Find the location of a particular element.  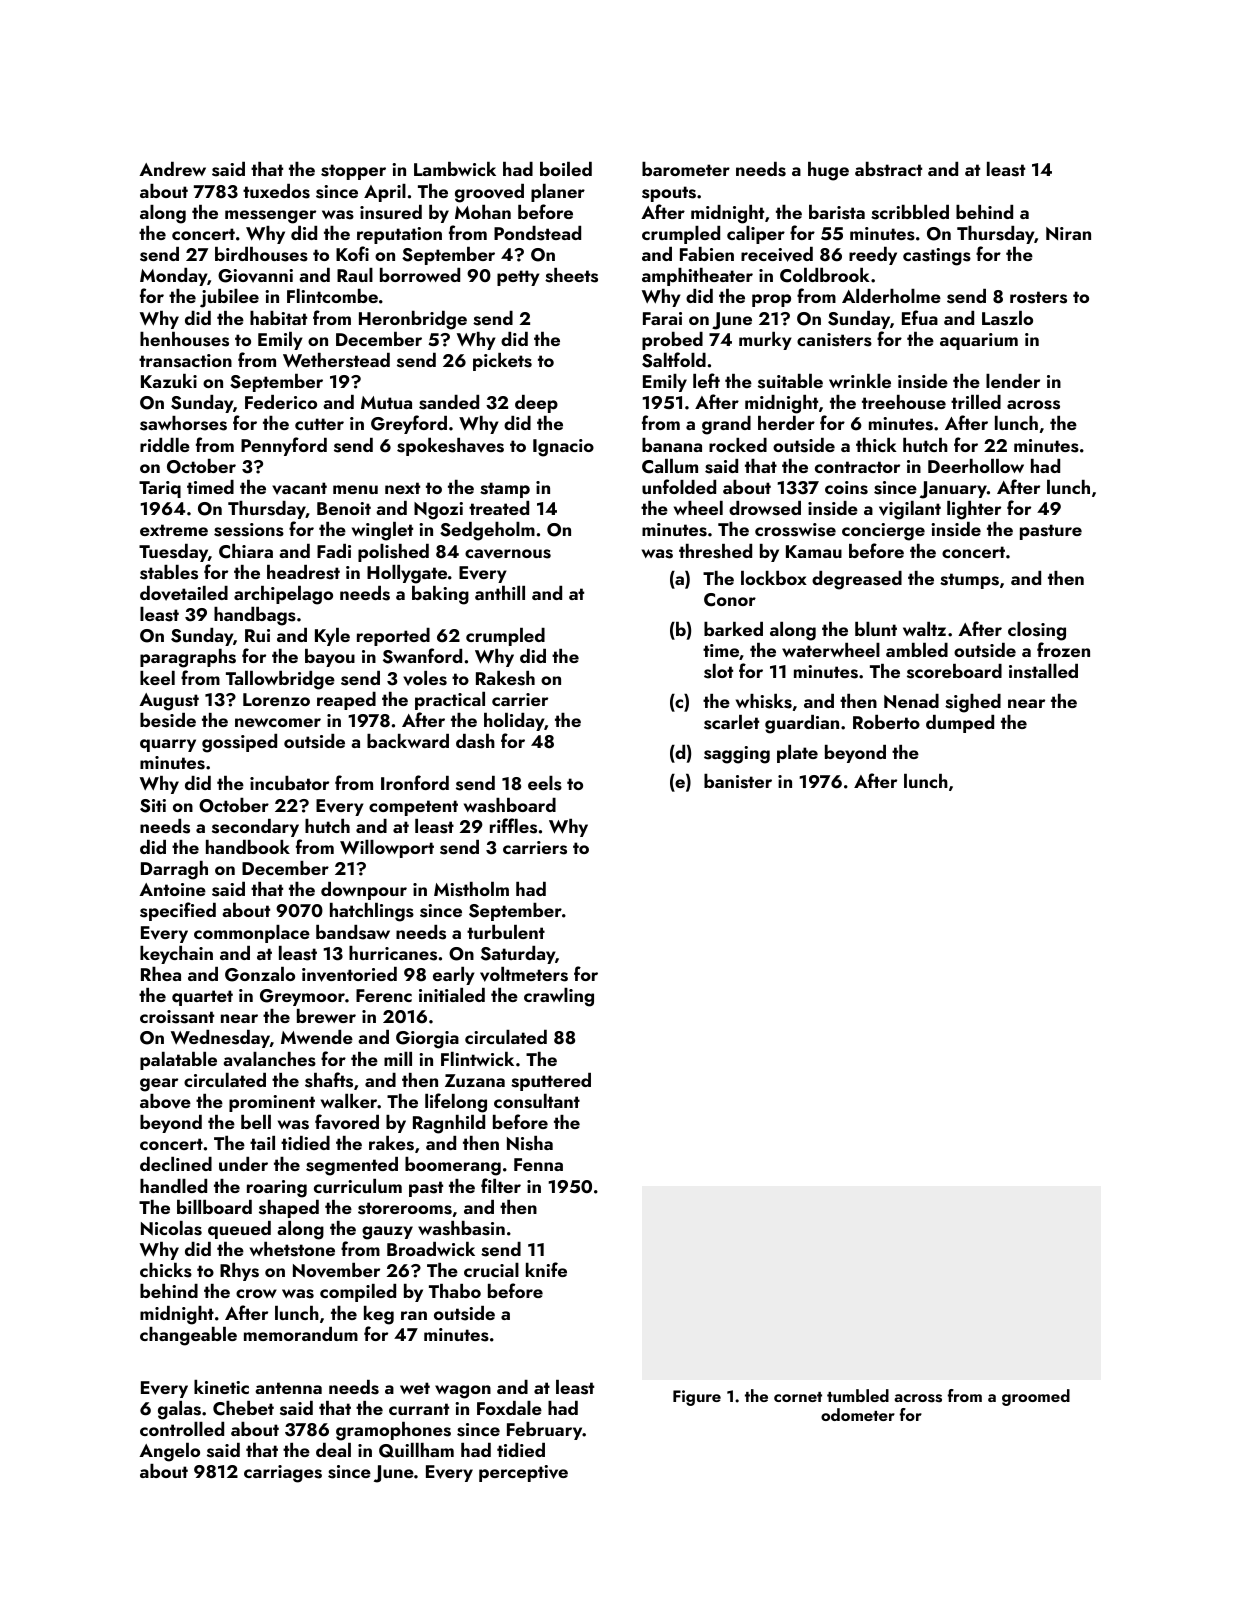

curriculum is located at coordinates (358, 1186).
